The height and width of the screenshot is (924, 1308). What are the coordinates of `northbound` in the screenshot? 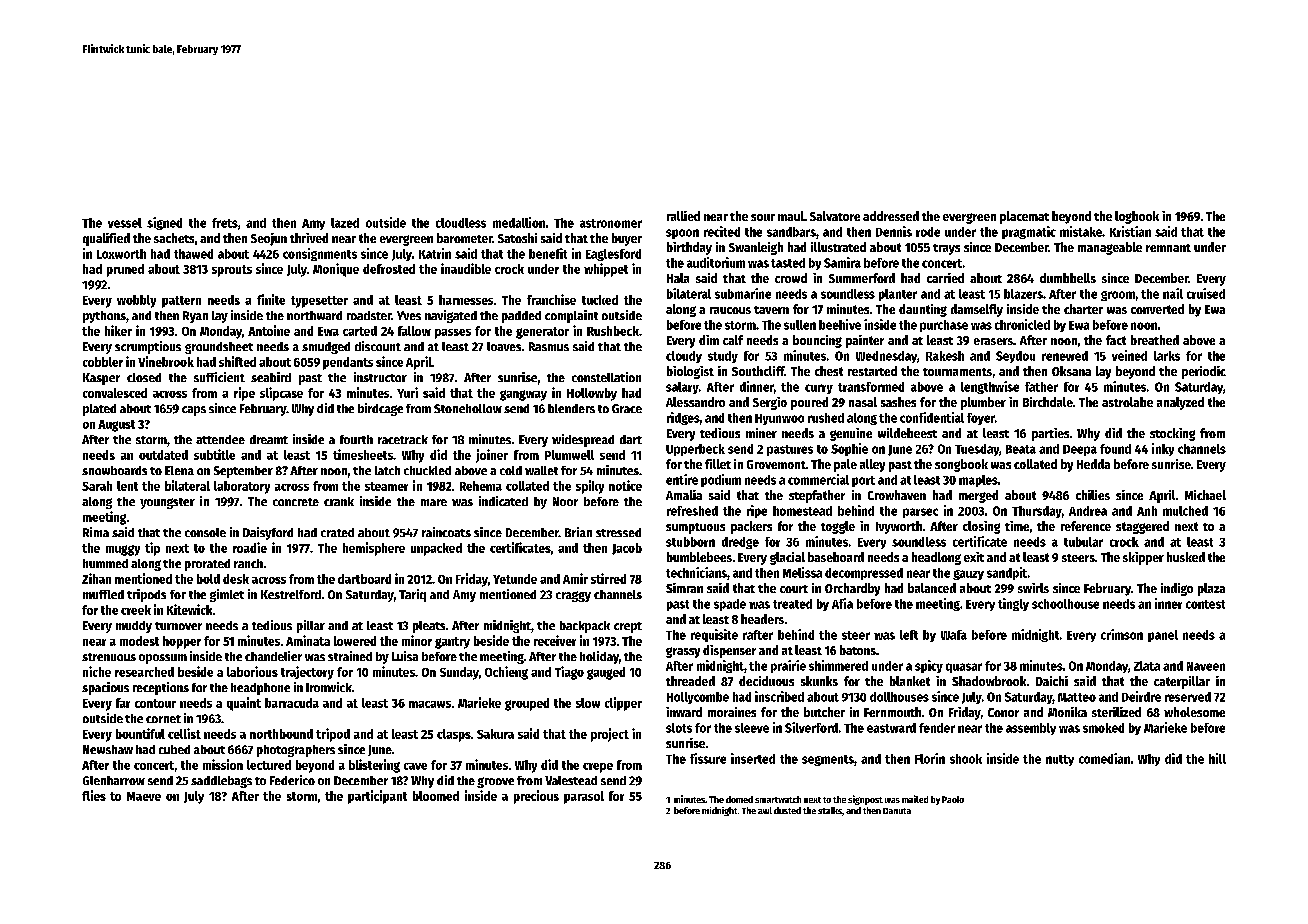 It's located at (281, 734).
